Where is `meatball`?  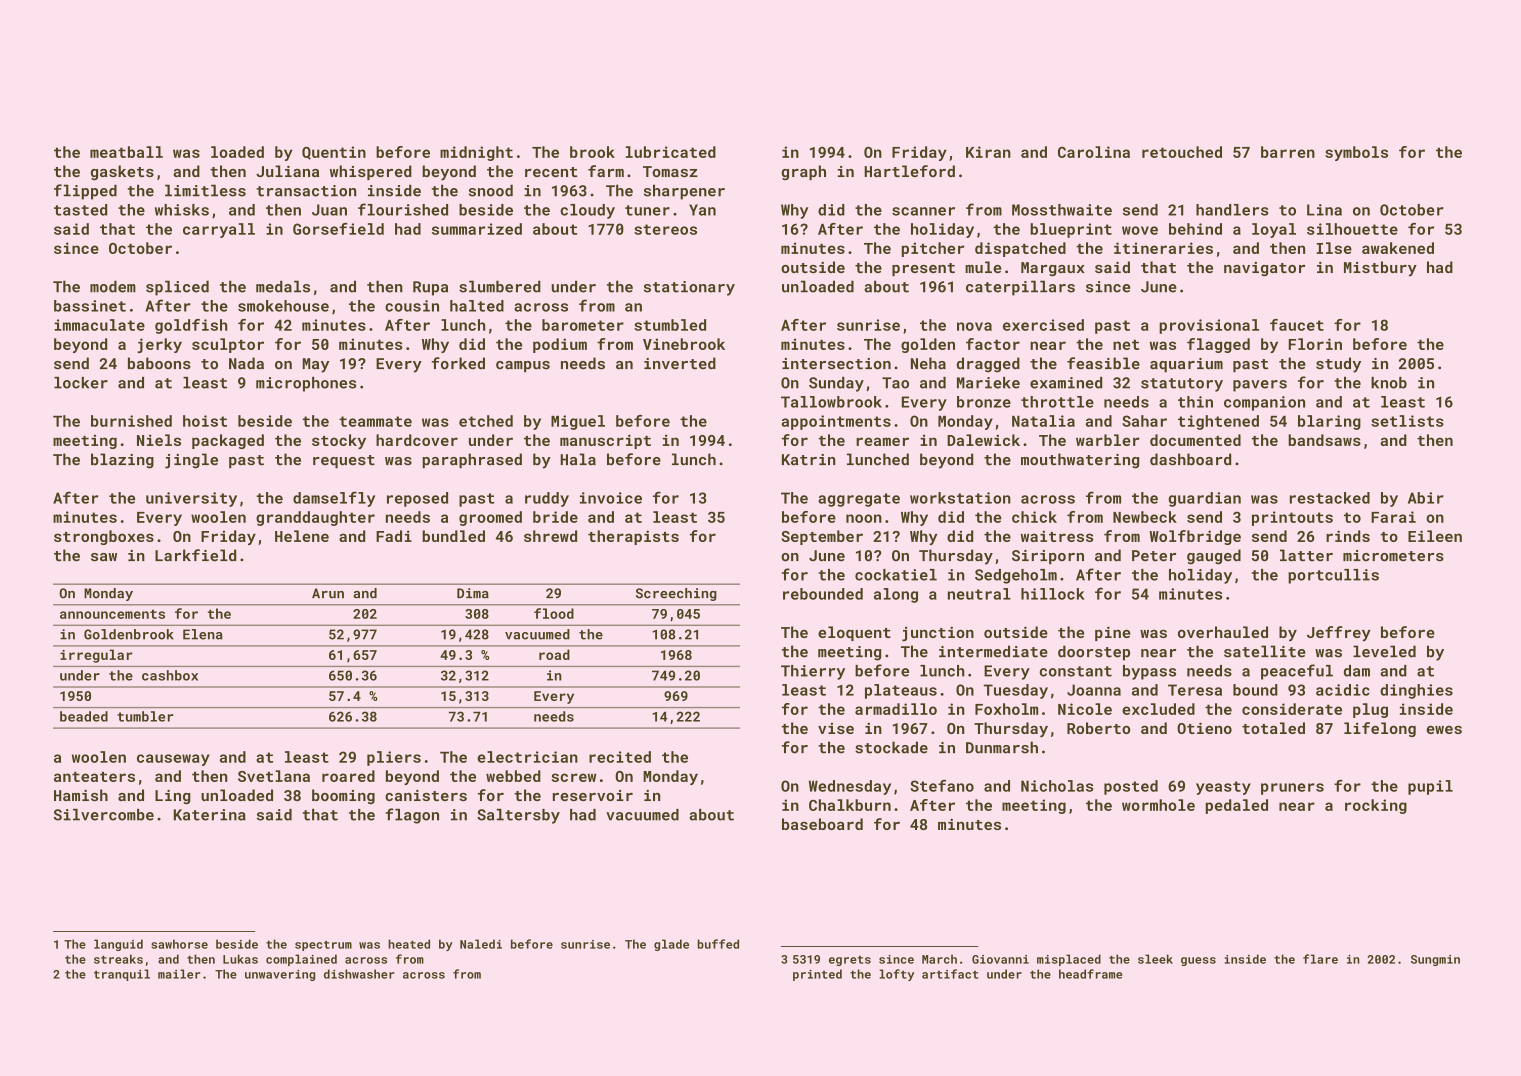 meatball is located at coordinates (126, 152).
